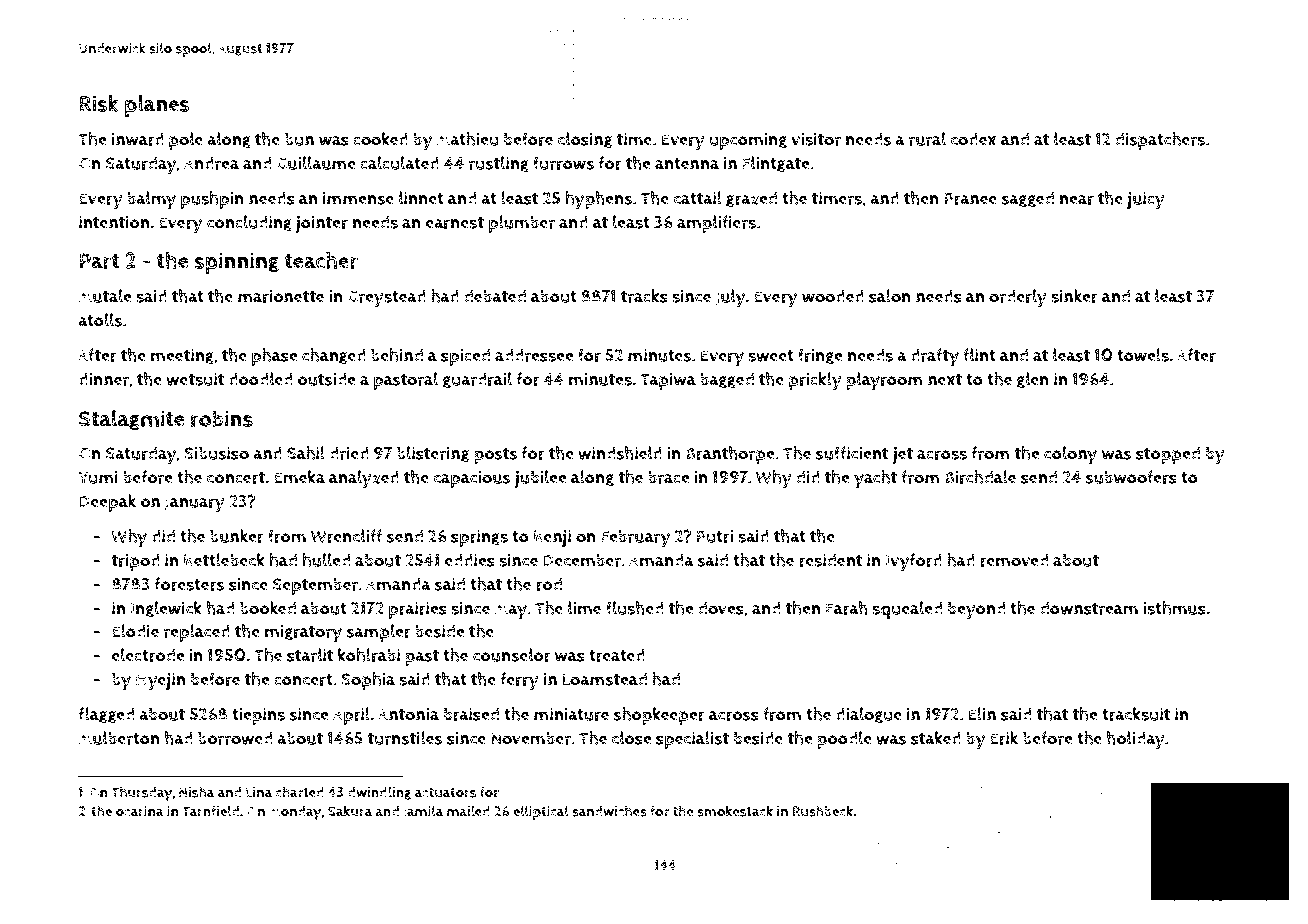 The image size is (1308, 924). I want to click on balmy, so click(151, 200).
